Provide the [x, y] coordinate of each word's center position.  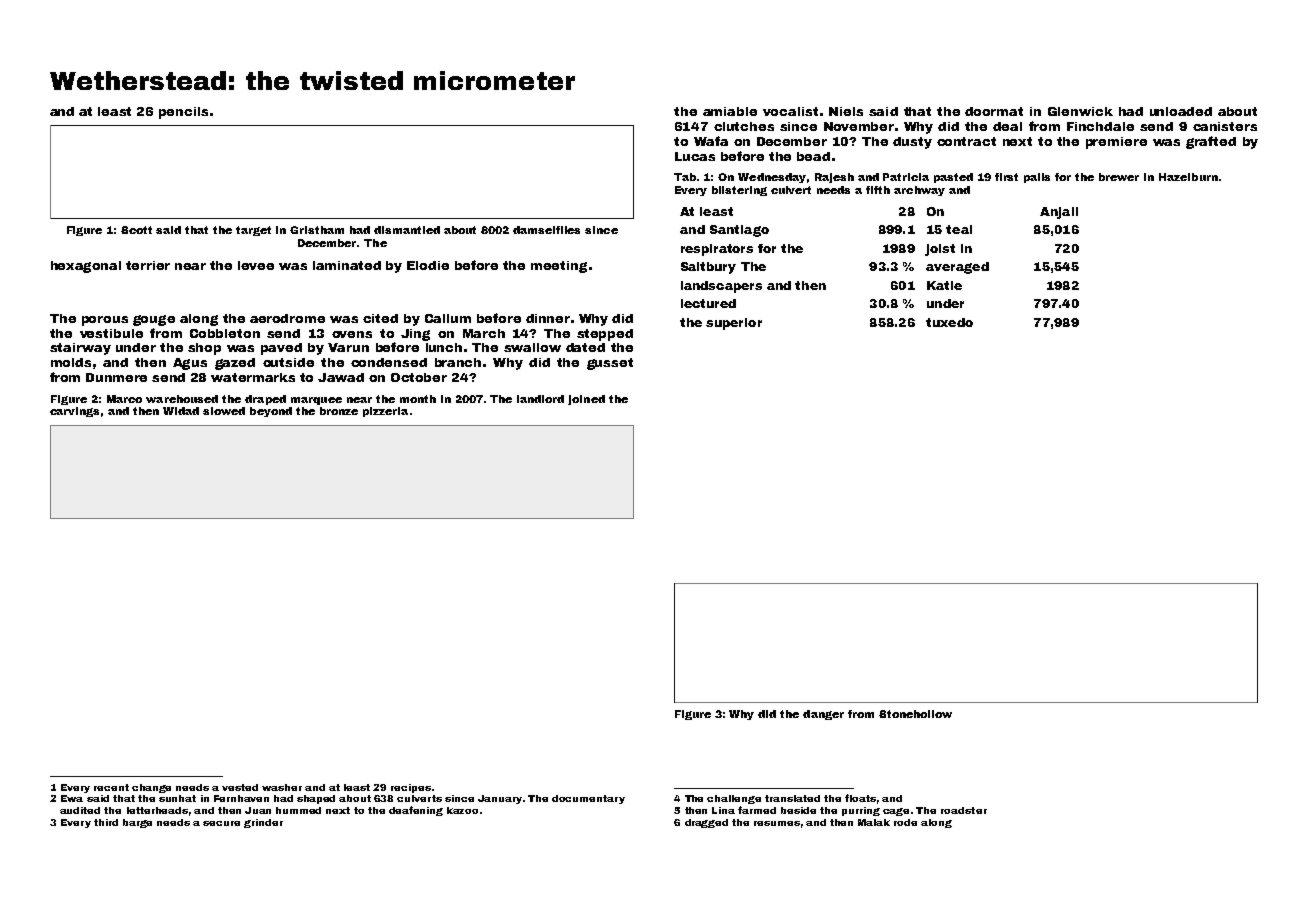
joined [586, 400]
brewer [1119, 177]
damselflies [546, 230]
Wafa [711, 141]
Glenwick [1080, 111]
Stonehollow [915, 714]
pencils [183, 113]
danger [823, 715]
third [106, 822]
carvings [74, 412]
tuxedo [949, 322]
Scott [136, 230]
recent [111, 787]
